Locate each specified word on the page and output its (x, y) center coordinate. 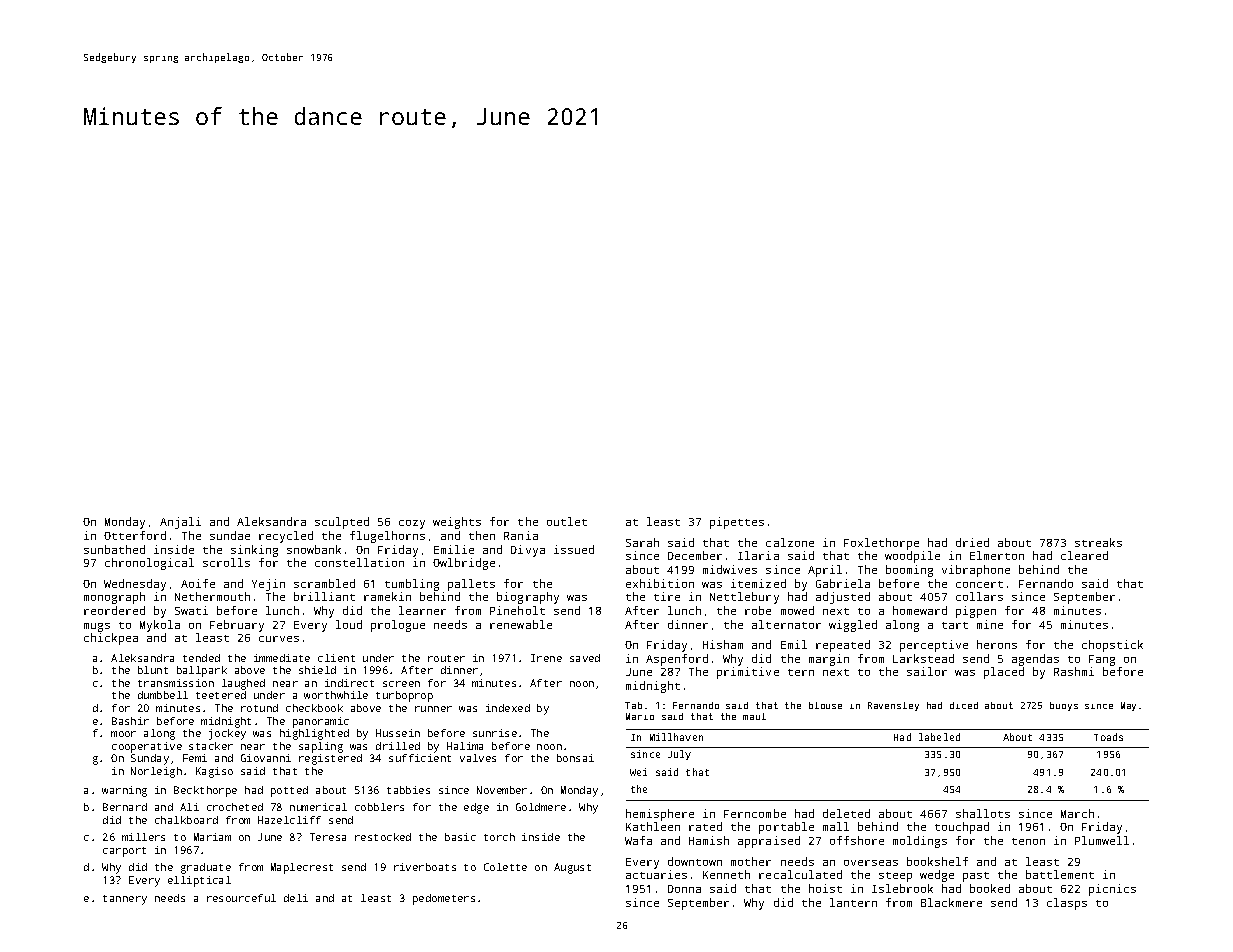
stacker (211, 746)
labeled (939, 737)
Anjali (180, 523)
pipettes (737, 523)
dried (972, 542)
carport (124, 852)
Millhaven (676, 737)
